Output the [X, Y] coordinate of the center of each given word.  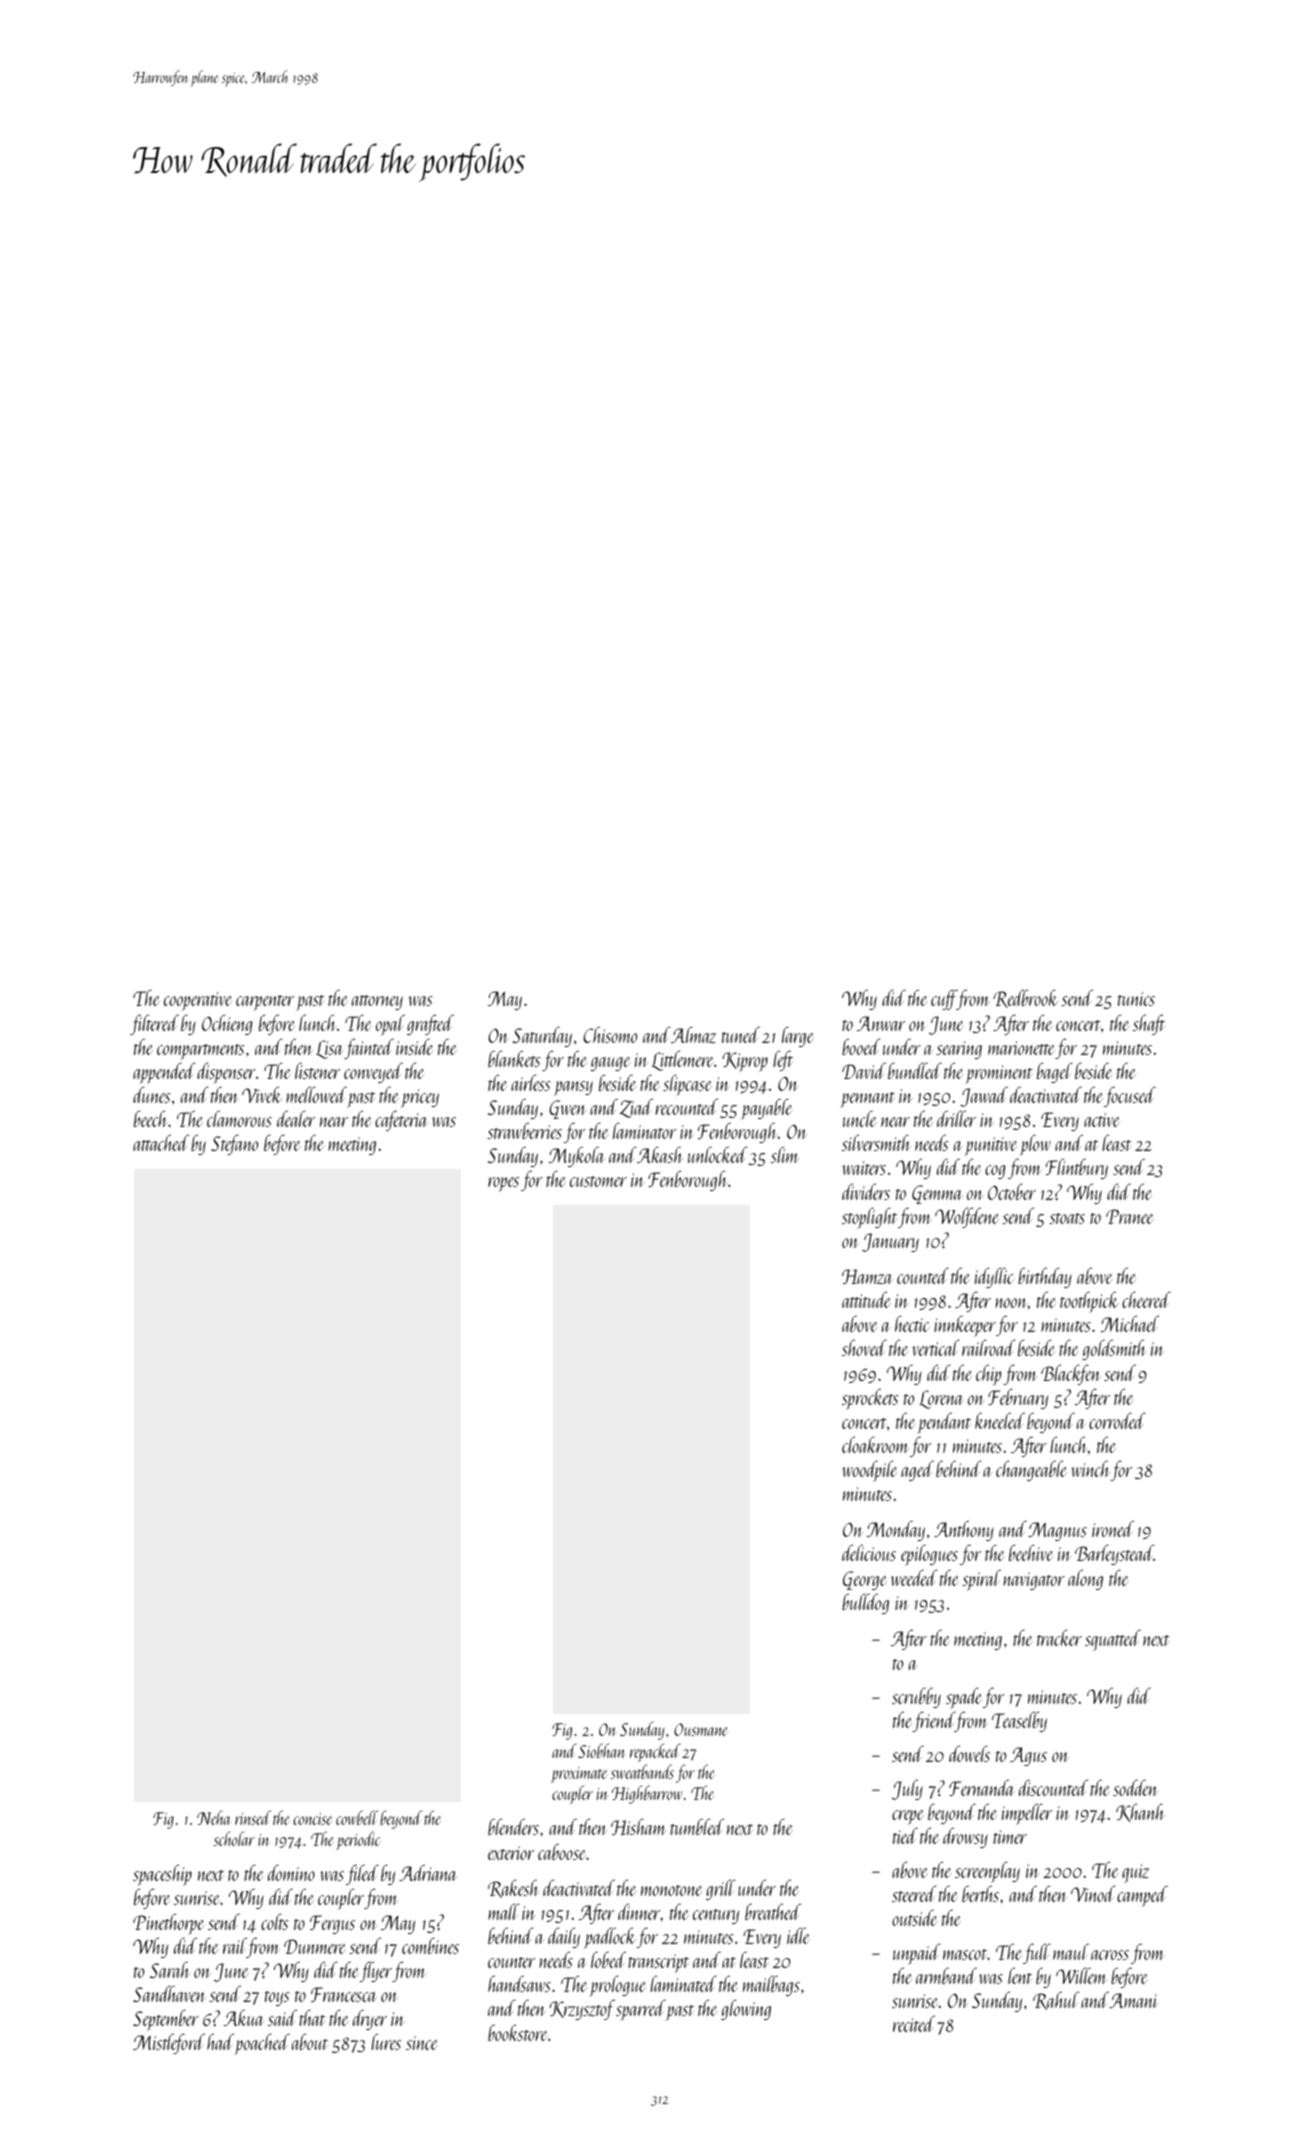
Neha [213, 1817]
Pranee [1130, 1216]
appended [164, 1073]
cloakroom [875, 1444]
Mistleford [169, 2043]
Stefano [234, 1144]
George [865, 1580]
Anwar [881, 1023]
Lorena [941, 1399]
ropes [503, 1184]
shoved [864, 1347]
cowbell [357, 1817]
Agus [1028, 1756]
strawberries [524, 1130]
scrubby [916, 1697]
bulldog [865, 1603]
